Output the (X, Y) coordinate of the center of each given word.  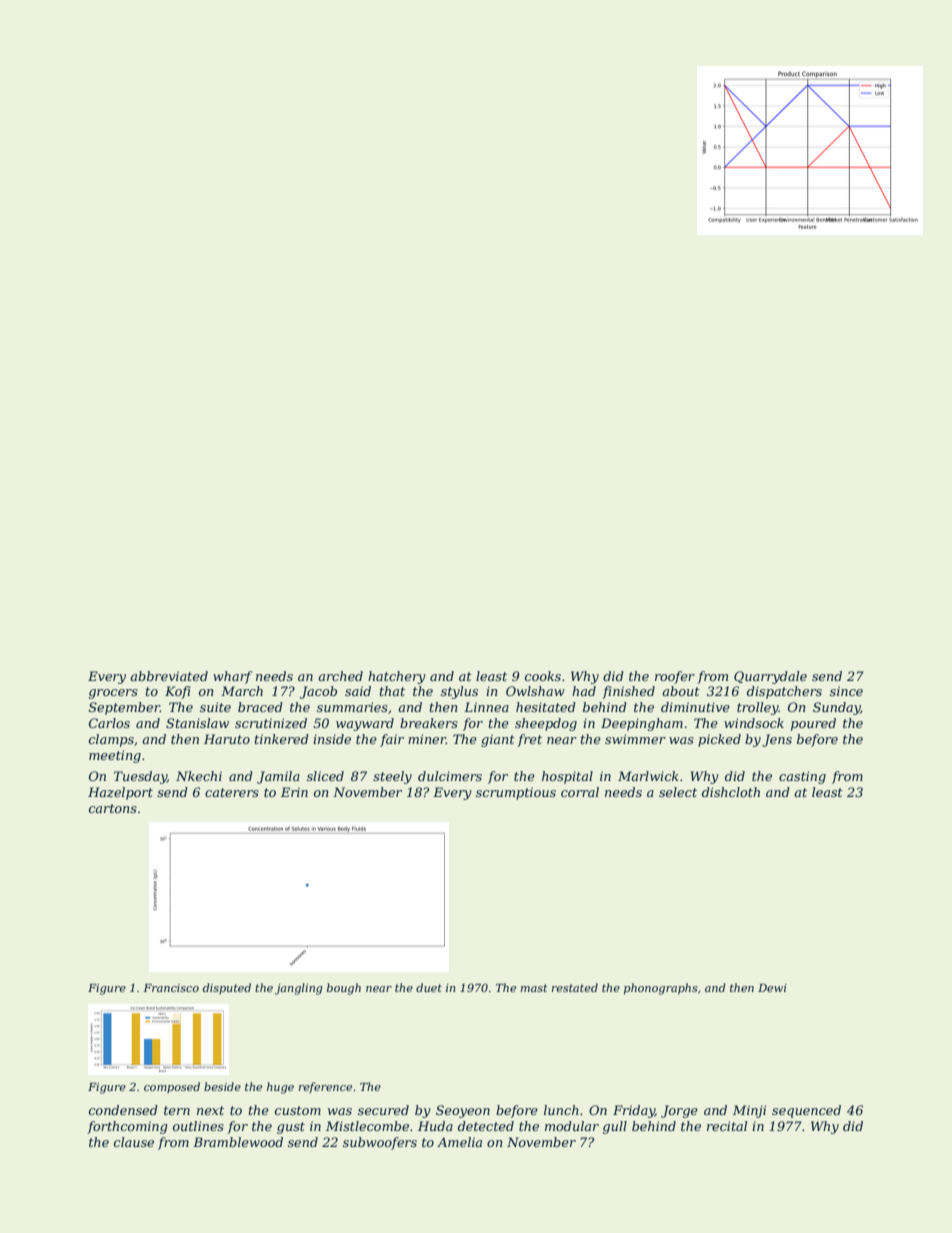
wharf (232, 677)
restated (575, 987)
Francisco (171, 988)
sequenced (806, 1111)
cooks (543, 676)
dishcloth (731, 792)
